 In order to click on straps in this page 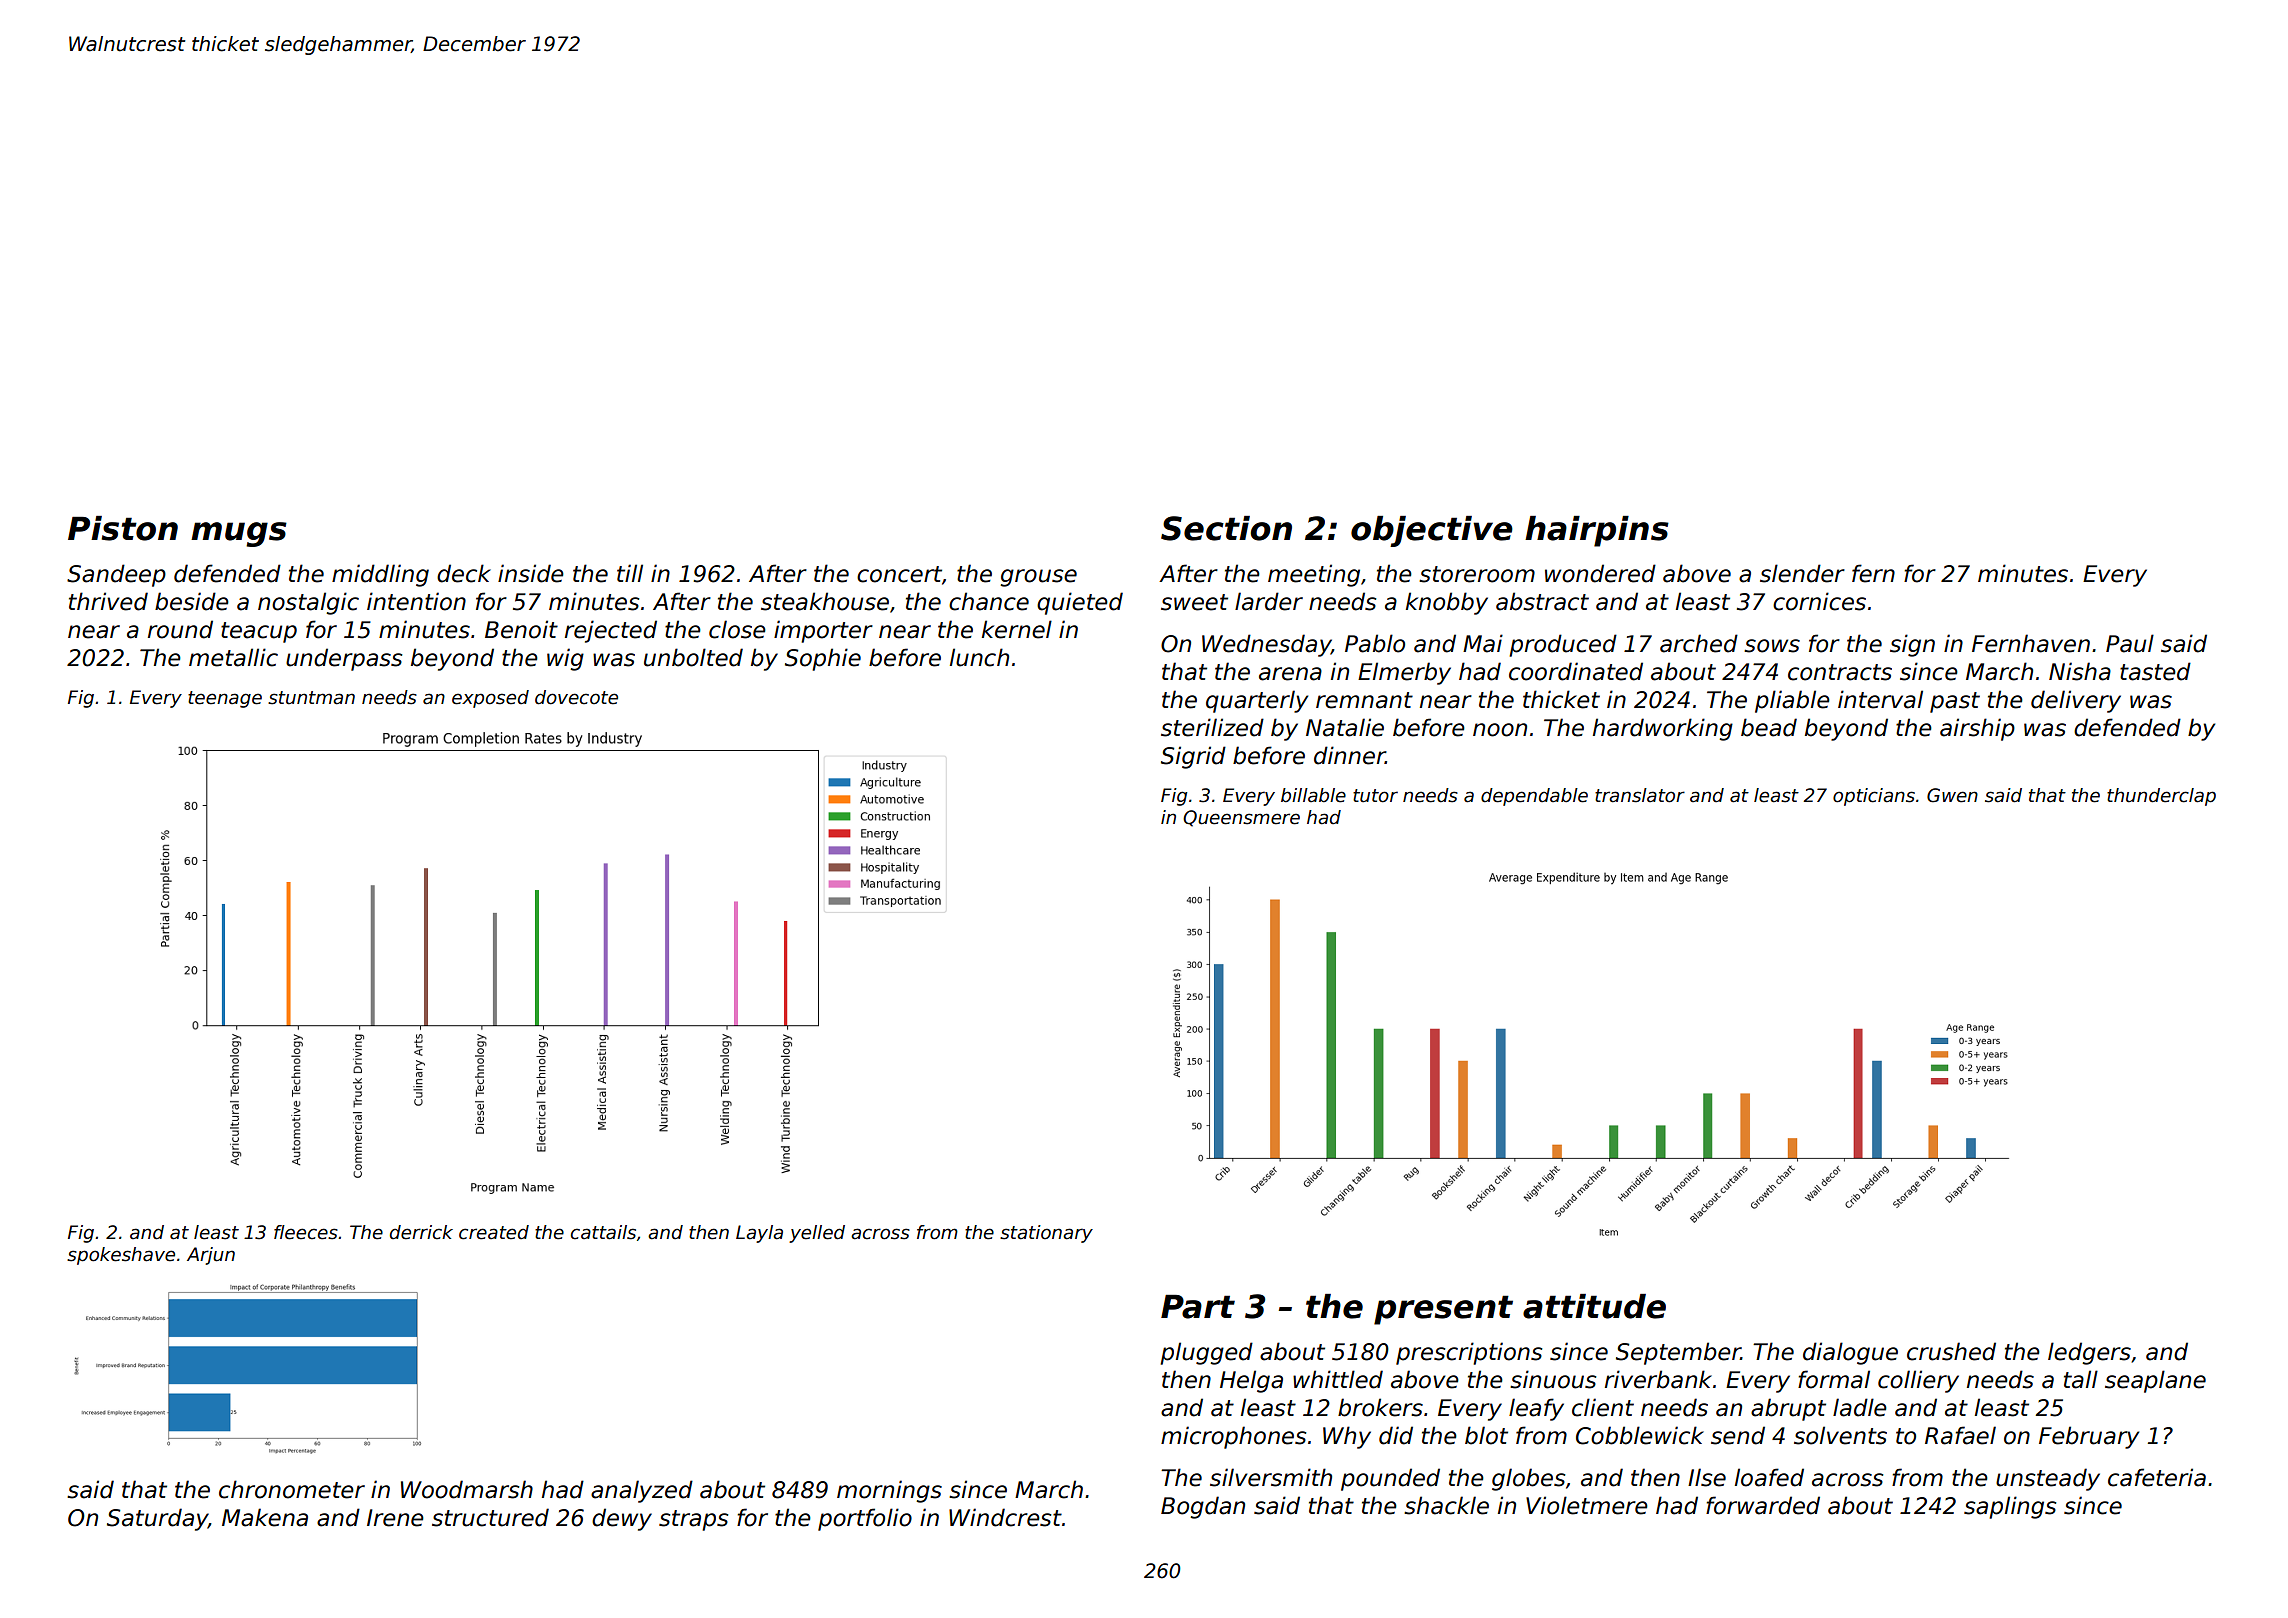, I will do `click(693, 1520)`.
